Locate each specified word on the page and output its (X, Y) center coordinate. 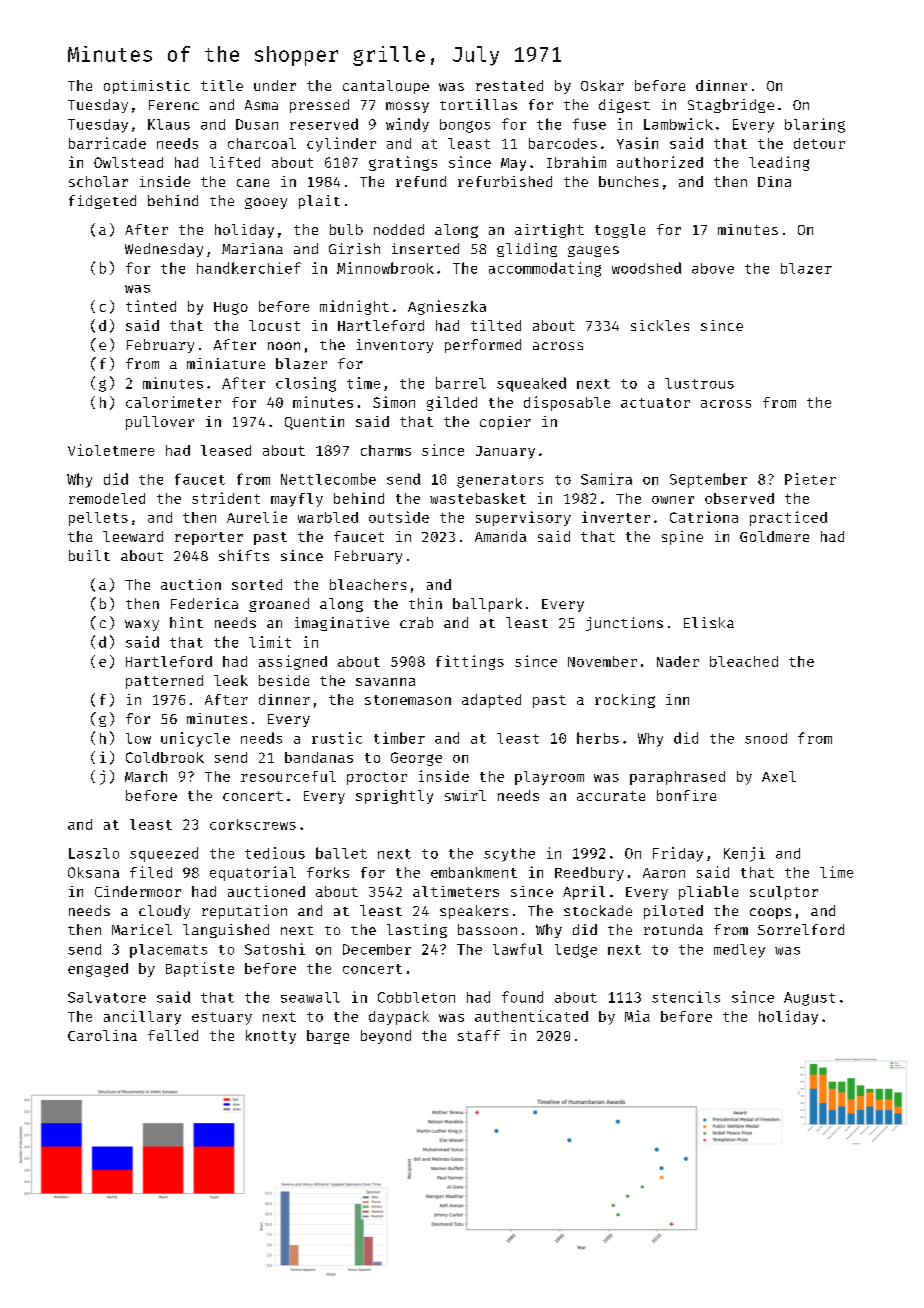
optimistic (147, 87)
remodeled (107, 498)
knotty (271, 1037)
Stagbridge (731, 106)
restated (509, 85)
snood (766, 738)
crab (416, 622)
